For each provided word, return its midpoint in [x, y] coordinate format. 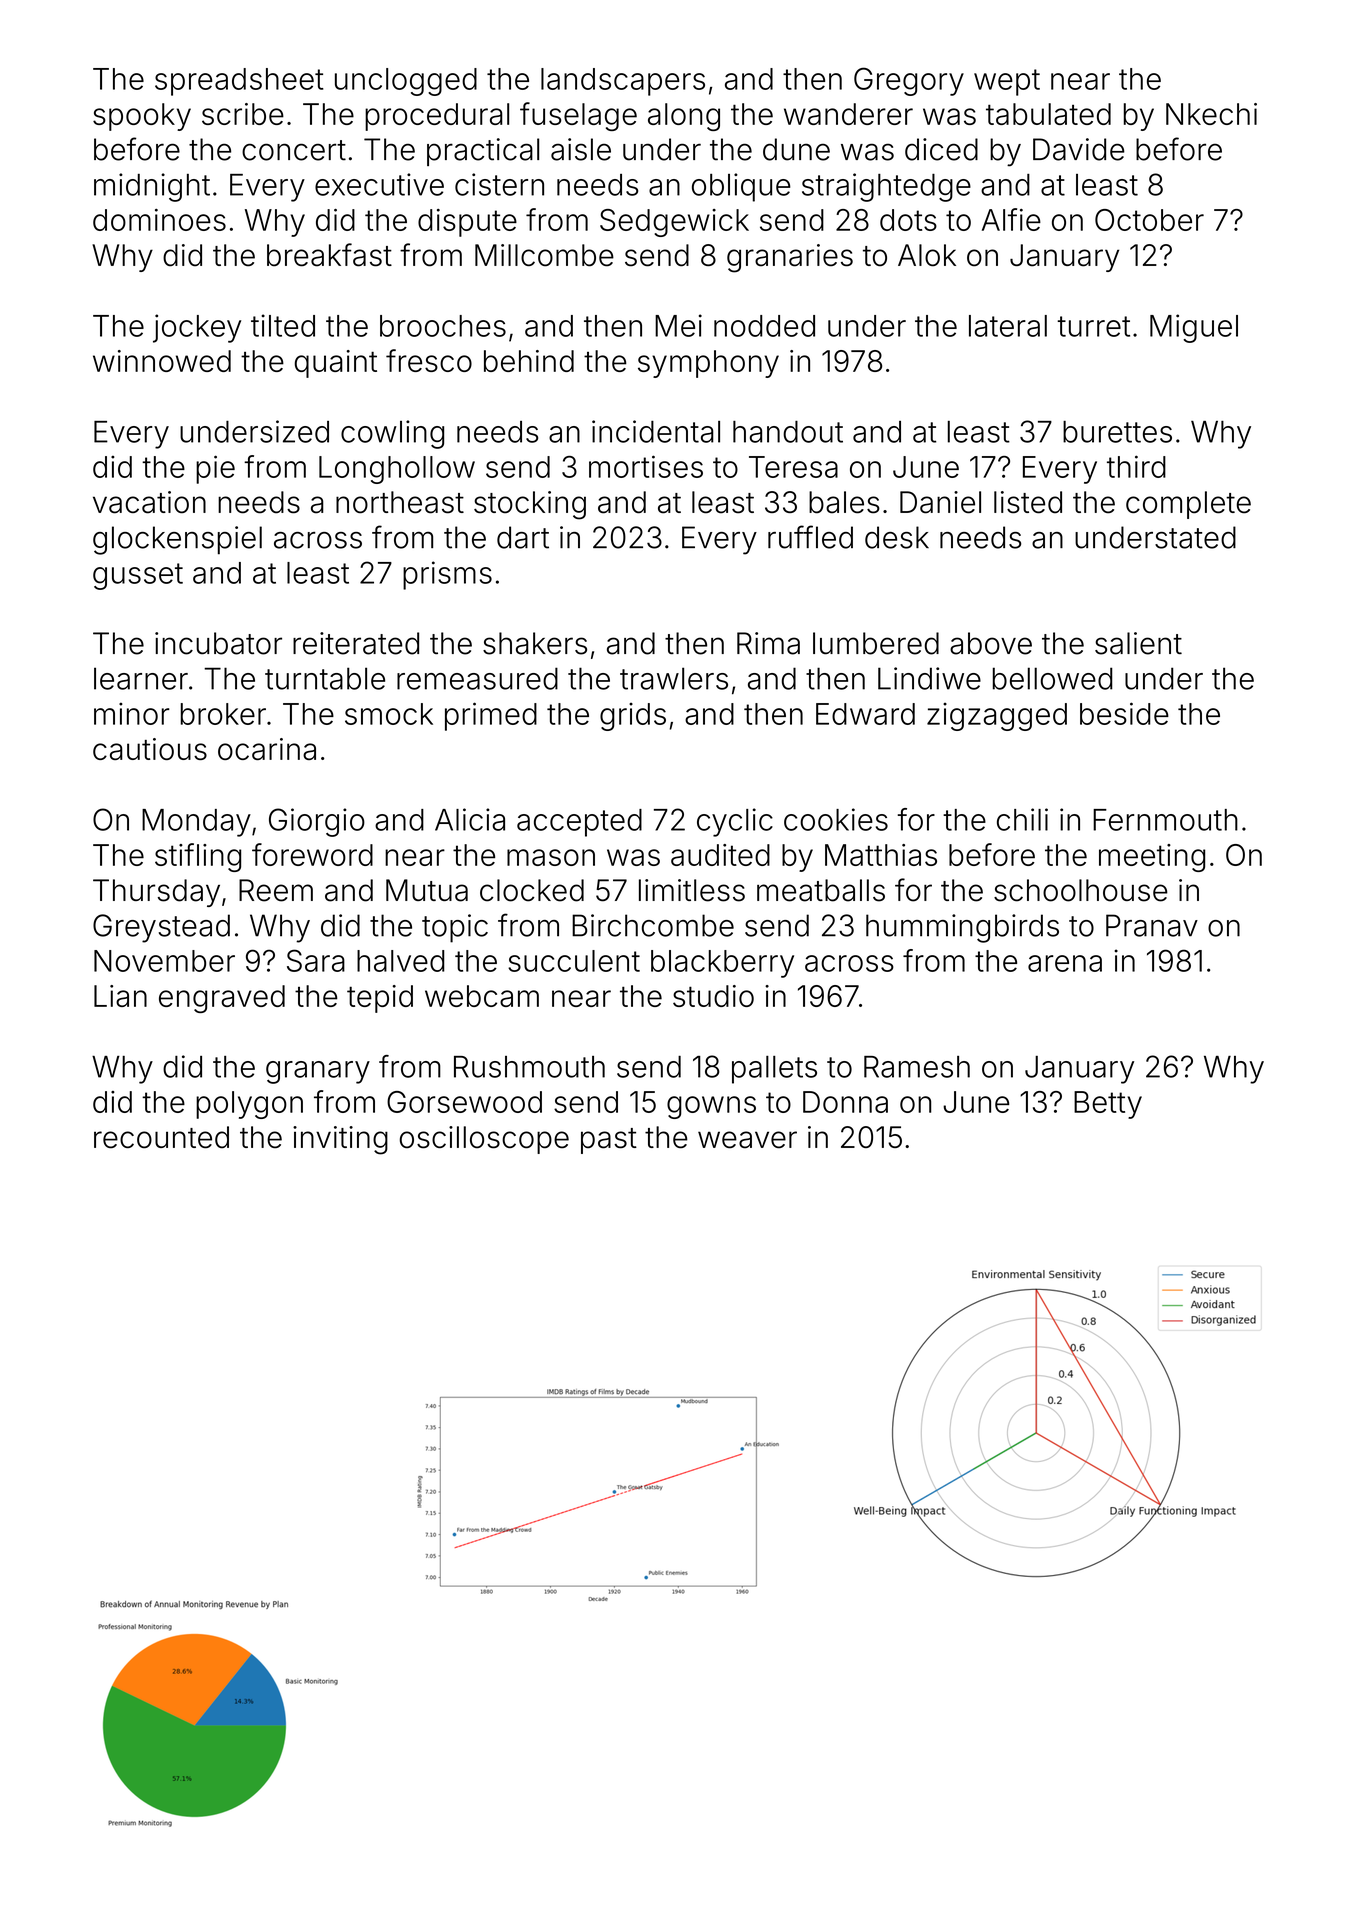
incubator [218, 643]
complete [1188, 505]
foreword [312, 854]
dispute [467, 223]
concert [294, 150]
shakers [535, 643]
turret [1093, 326]
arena [1065, 963]
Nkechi [1211, 114]
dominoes [159, 220]
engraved [222, 999]
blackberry [722, 964]
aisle [581, 149]
